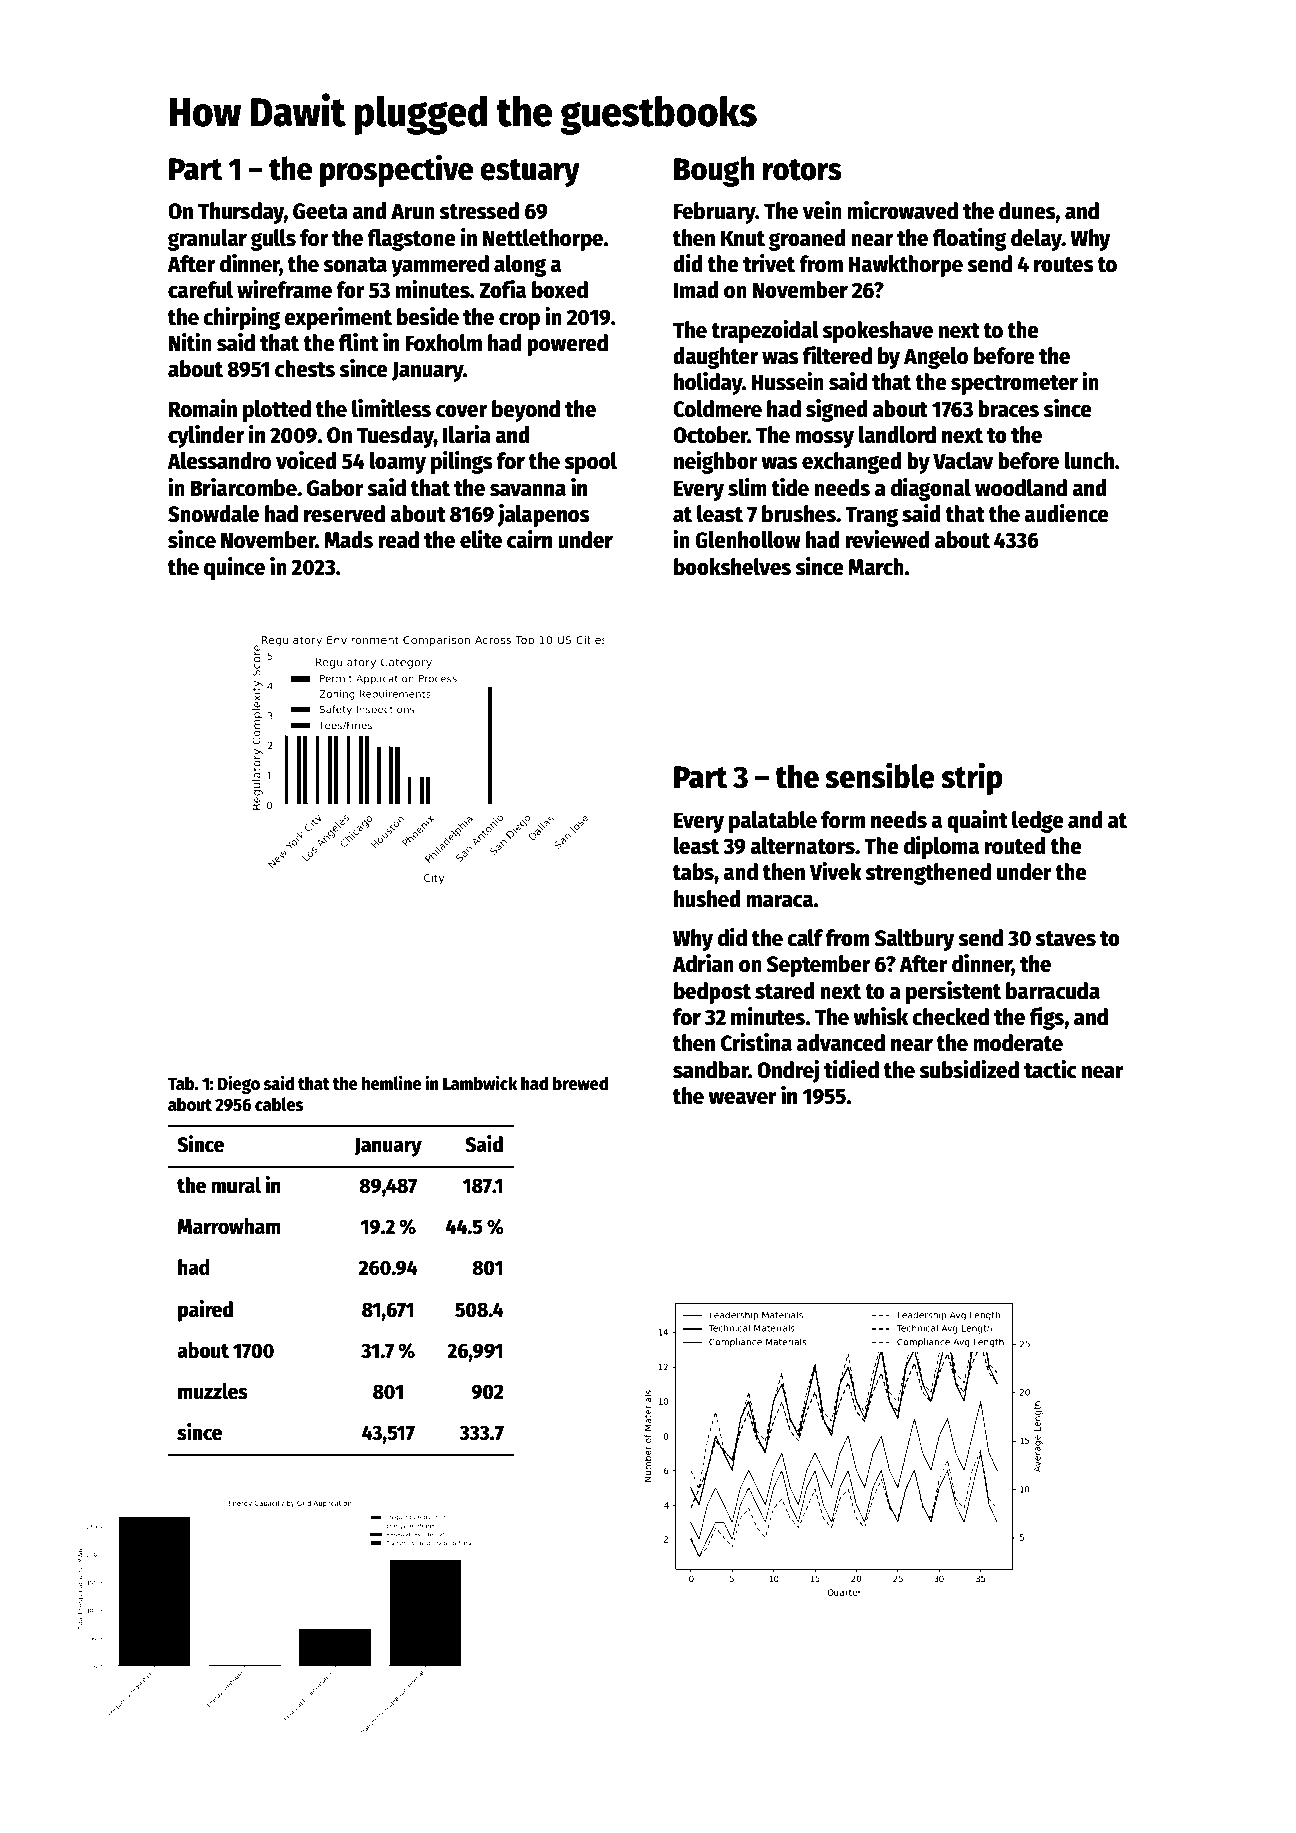 This screenshot has width=1296, height=1833. What do you see at coordinates (1014, 385) in the screenshot?
I see `spectrometer` at bounding box center [1014, 385].
